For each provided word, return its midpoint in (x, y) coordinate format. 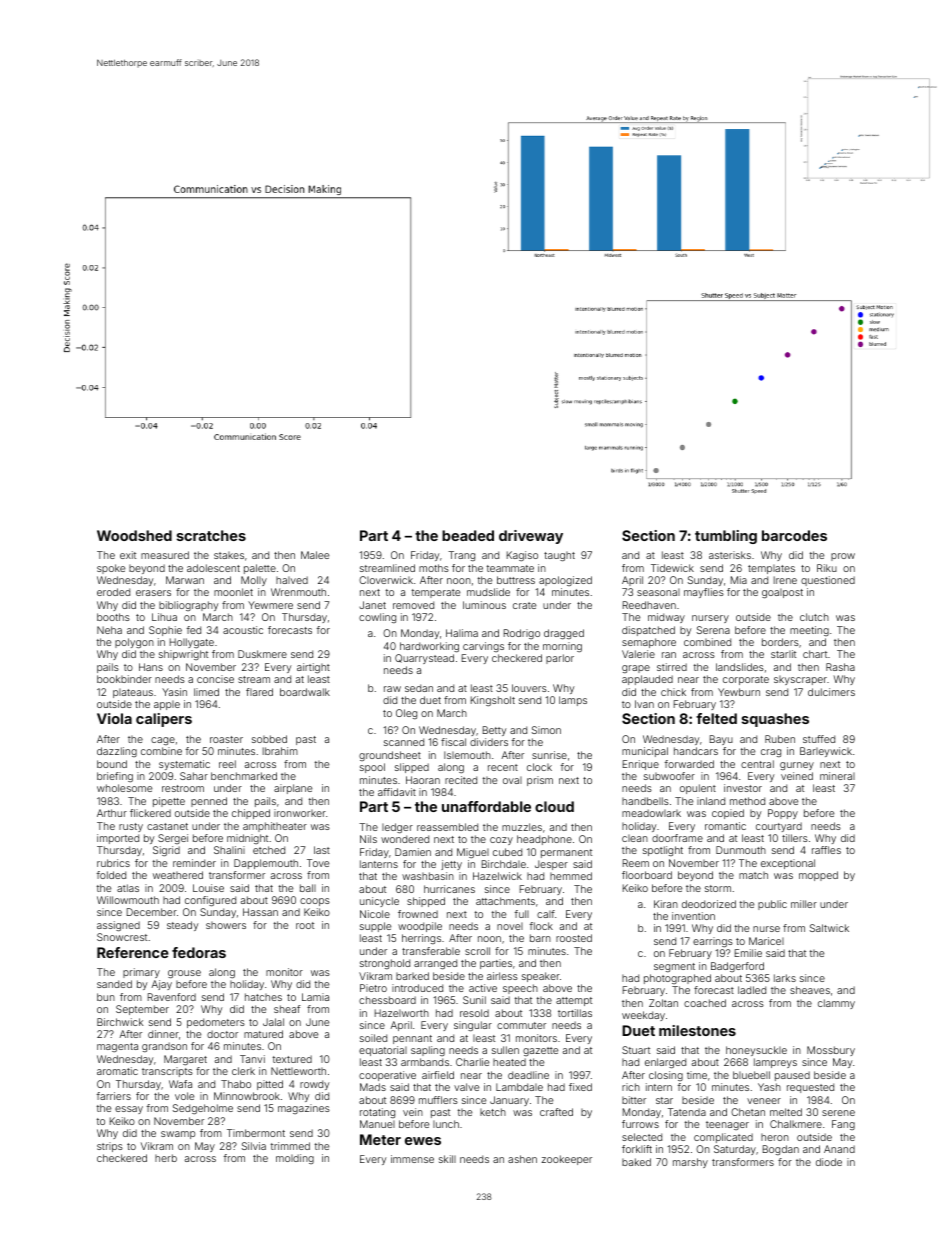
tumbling (726, 537)
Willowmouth (128, 900)
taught (559, 556)
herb (166, 1158)
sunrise (549, 755)
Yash (769, 1087)
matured (263, 1034)
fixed (580, 1087)
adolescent (213, 568)
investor (743, 788)
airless (502, 976)
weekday (643, 1016)
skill (447, 1159)
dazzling (117, 752)
